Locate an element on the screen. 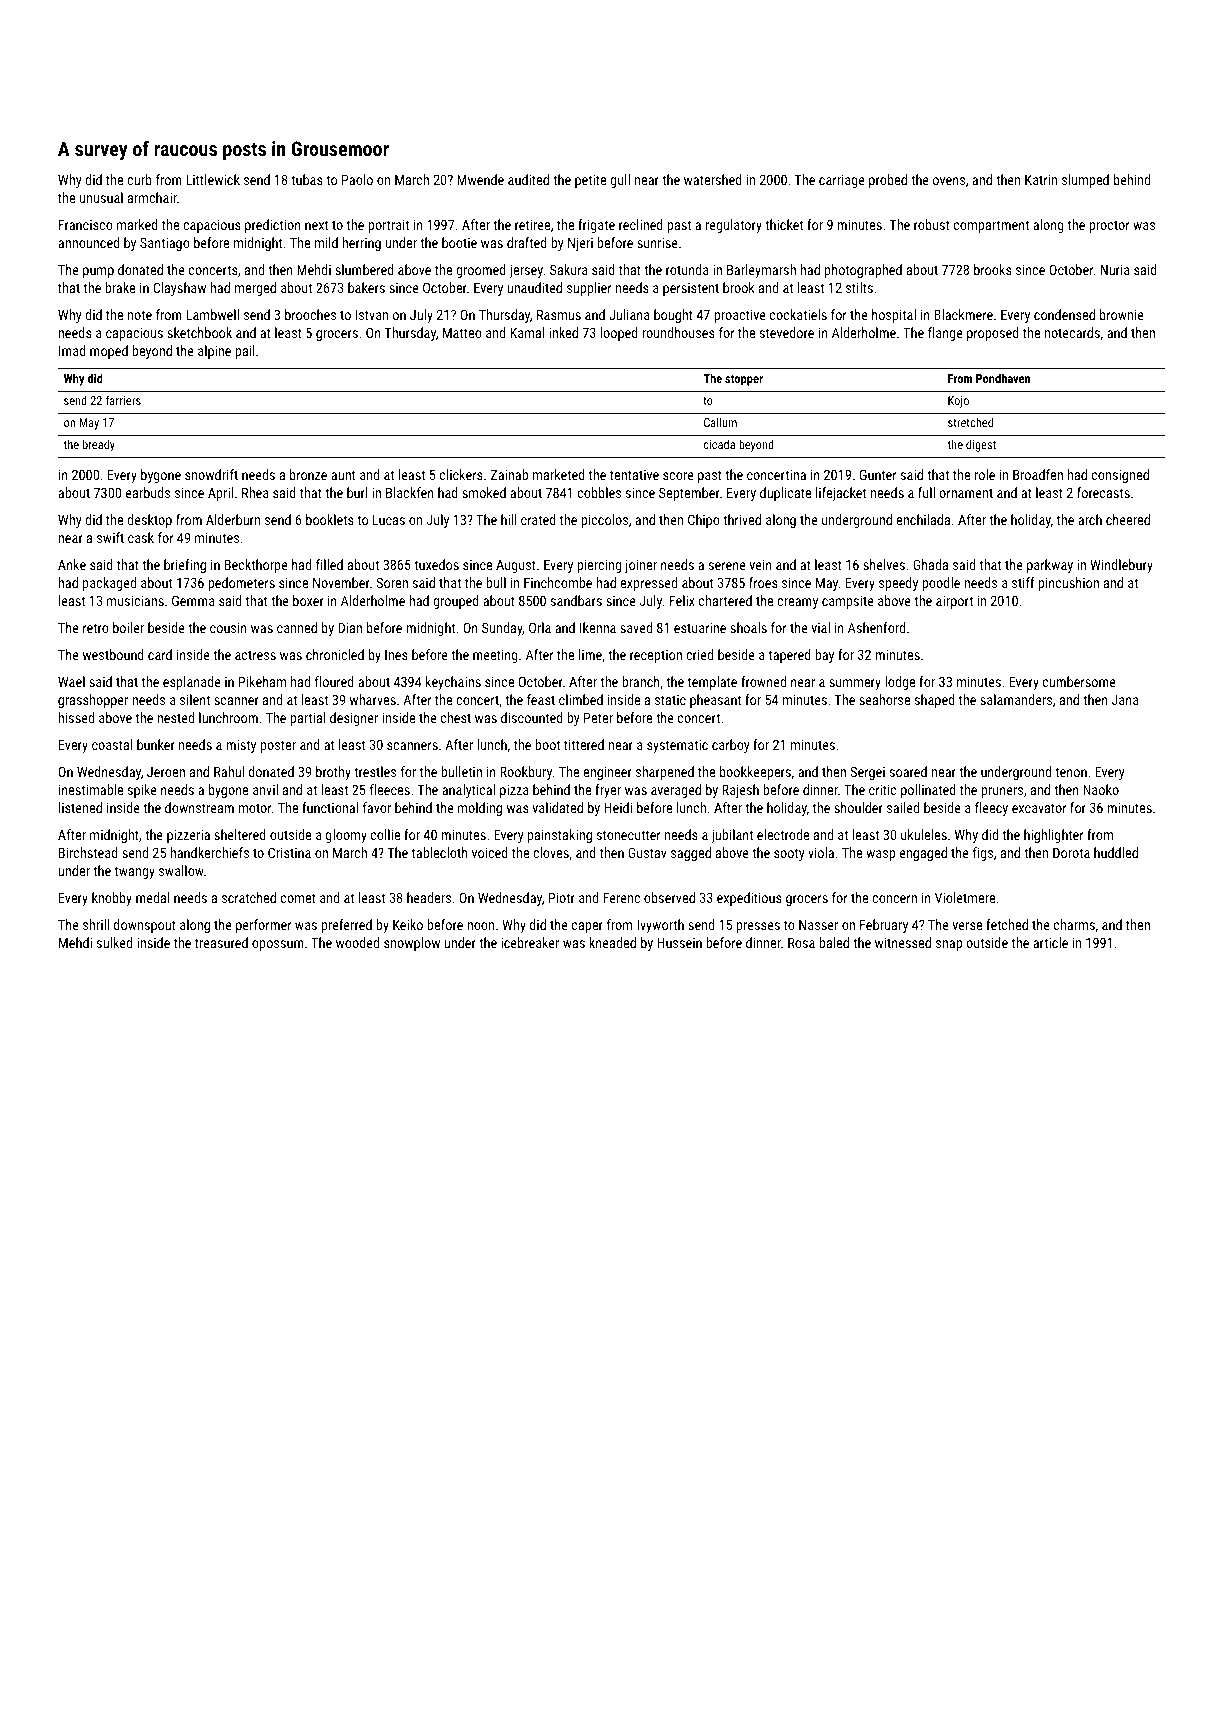 This screenshot has width=1223, height=1730. Paolo is located at coordinates (357, 179).
